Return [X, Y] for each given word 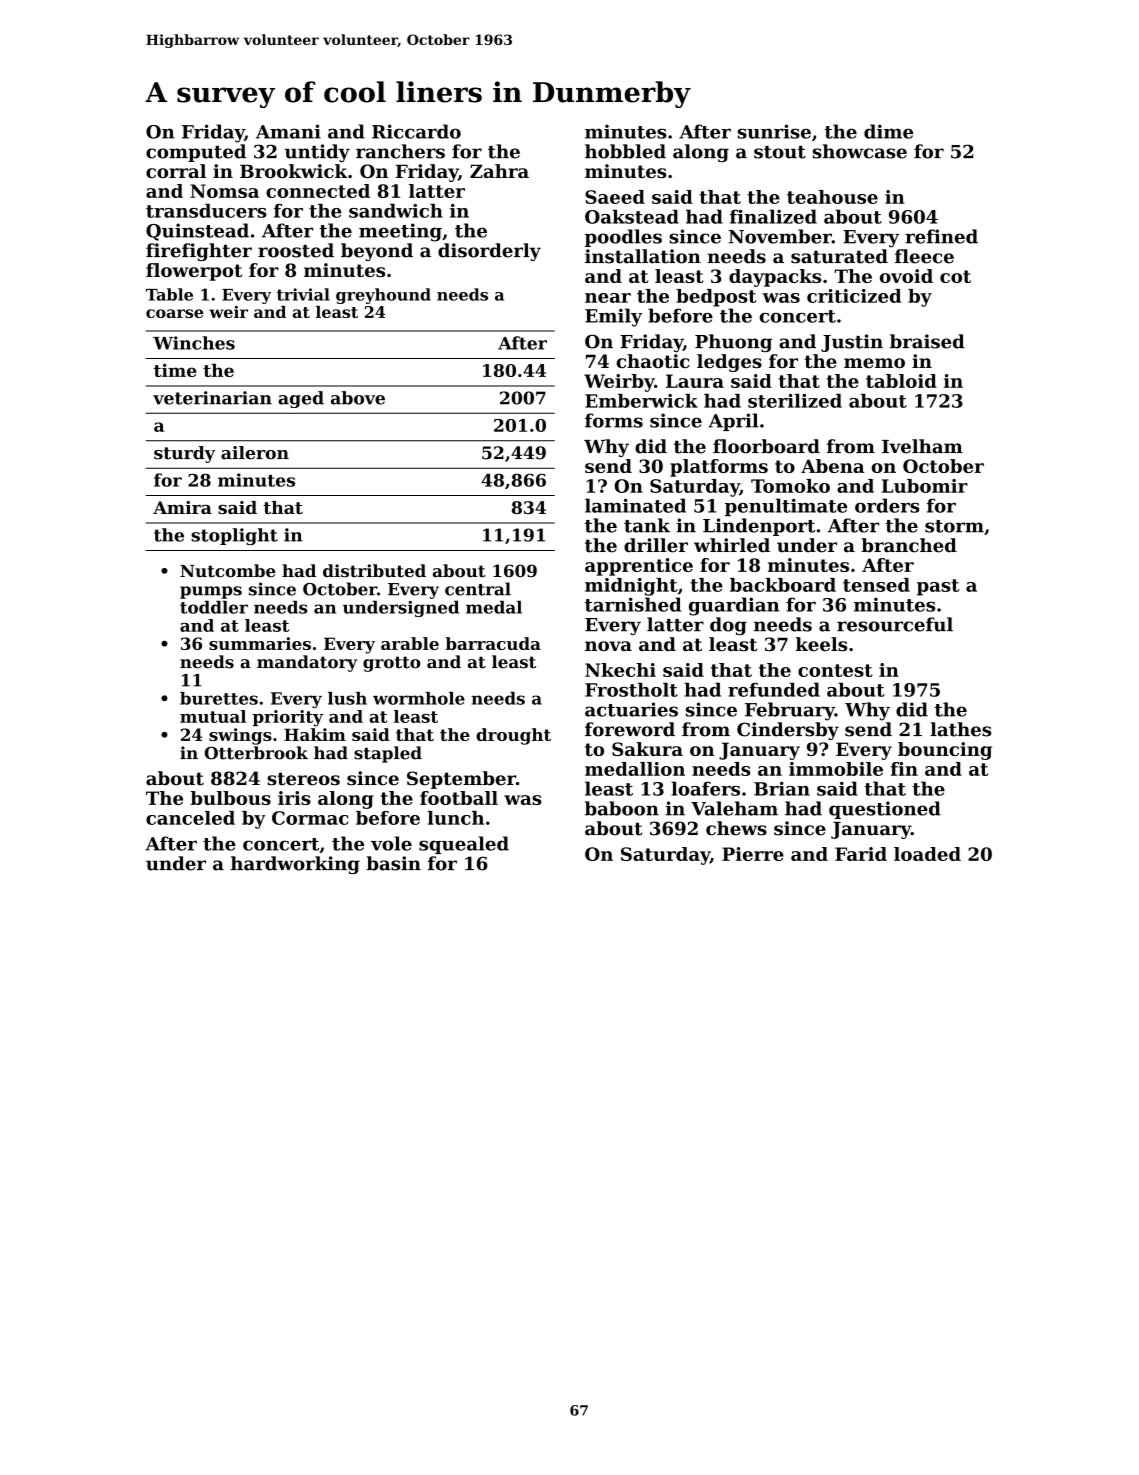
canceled [190, 818]
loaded [927, 854]
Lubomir [925, 486]
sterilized [795, 401]
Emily [613, 317]
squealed [464, 845]
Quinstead [197, 232]
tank [647, 525]
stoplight [234, 536]
